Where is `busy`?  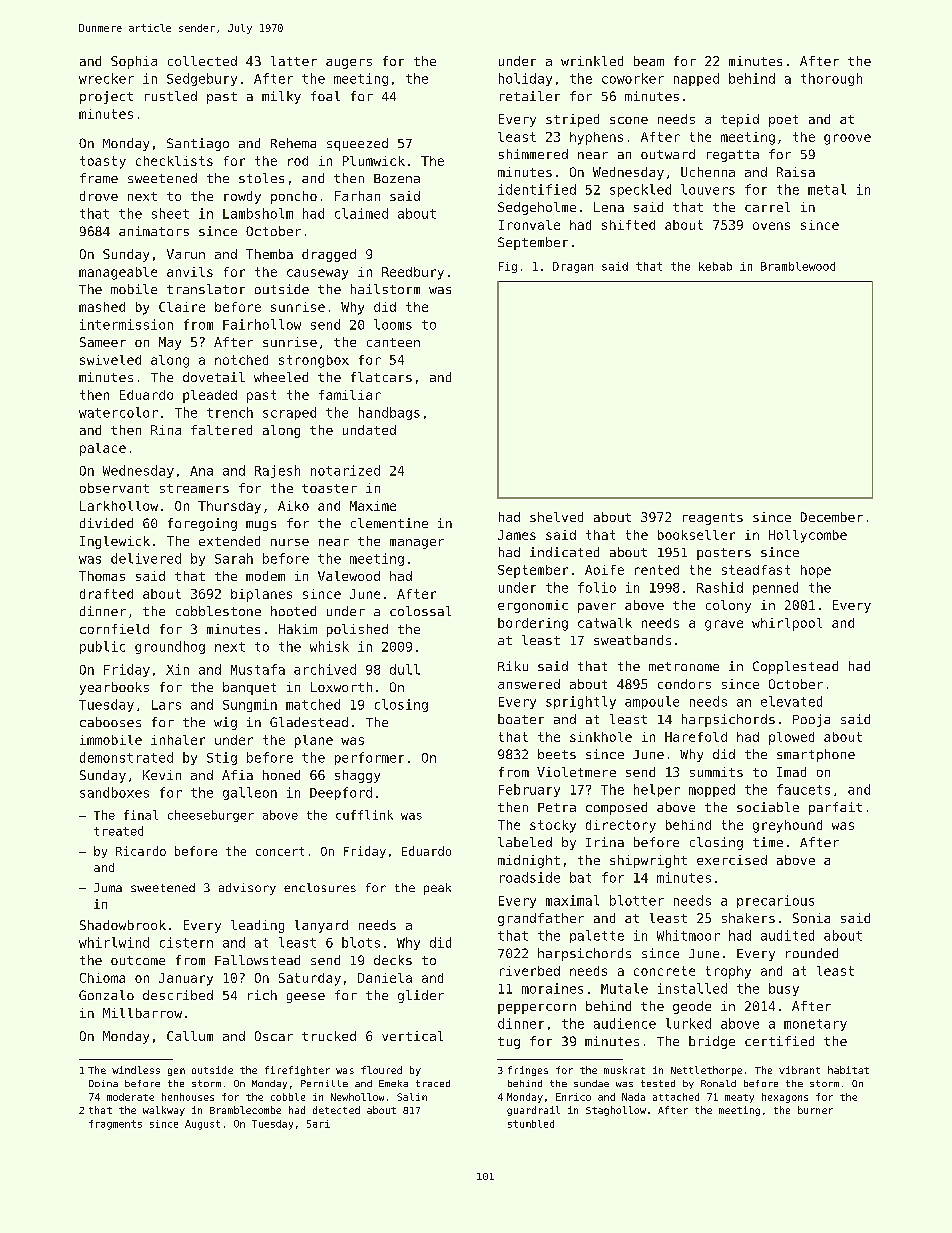 busy is located at coordinates (784, 989).
